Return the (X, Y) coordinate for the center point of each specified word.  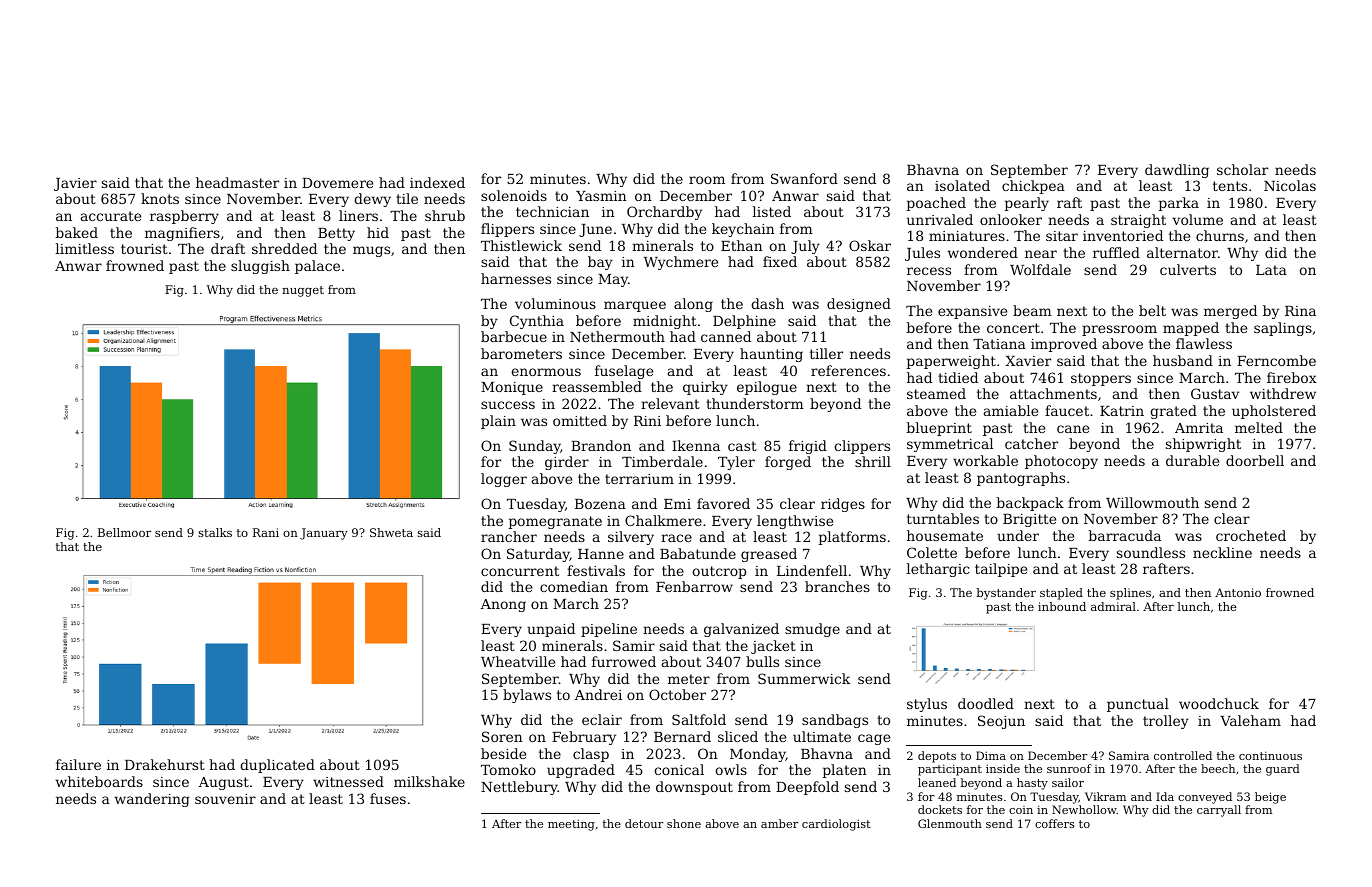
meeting (571, 825)
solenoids (514, 195)
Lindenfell (812, 570)
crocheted (1251, 535)
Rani (266, 532)
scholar (1242, 169)
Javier (75, 184)
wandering (152, 800)
